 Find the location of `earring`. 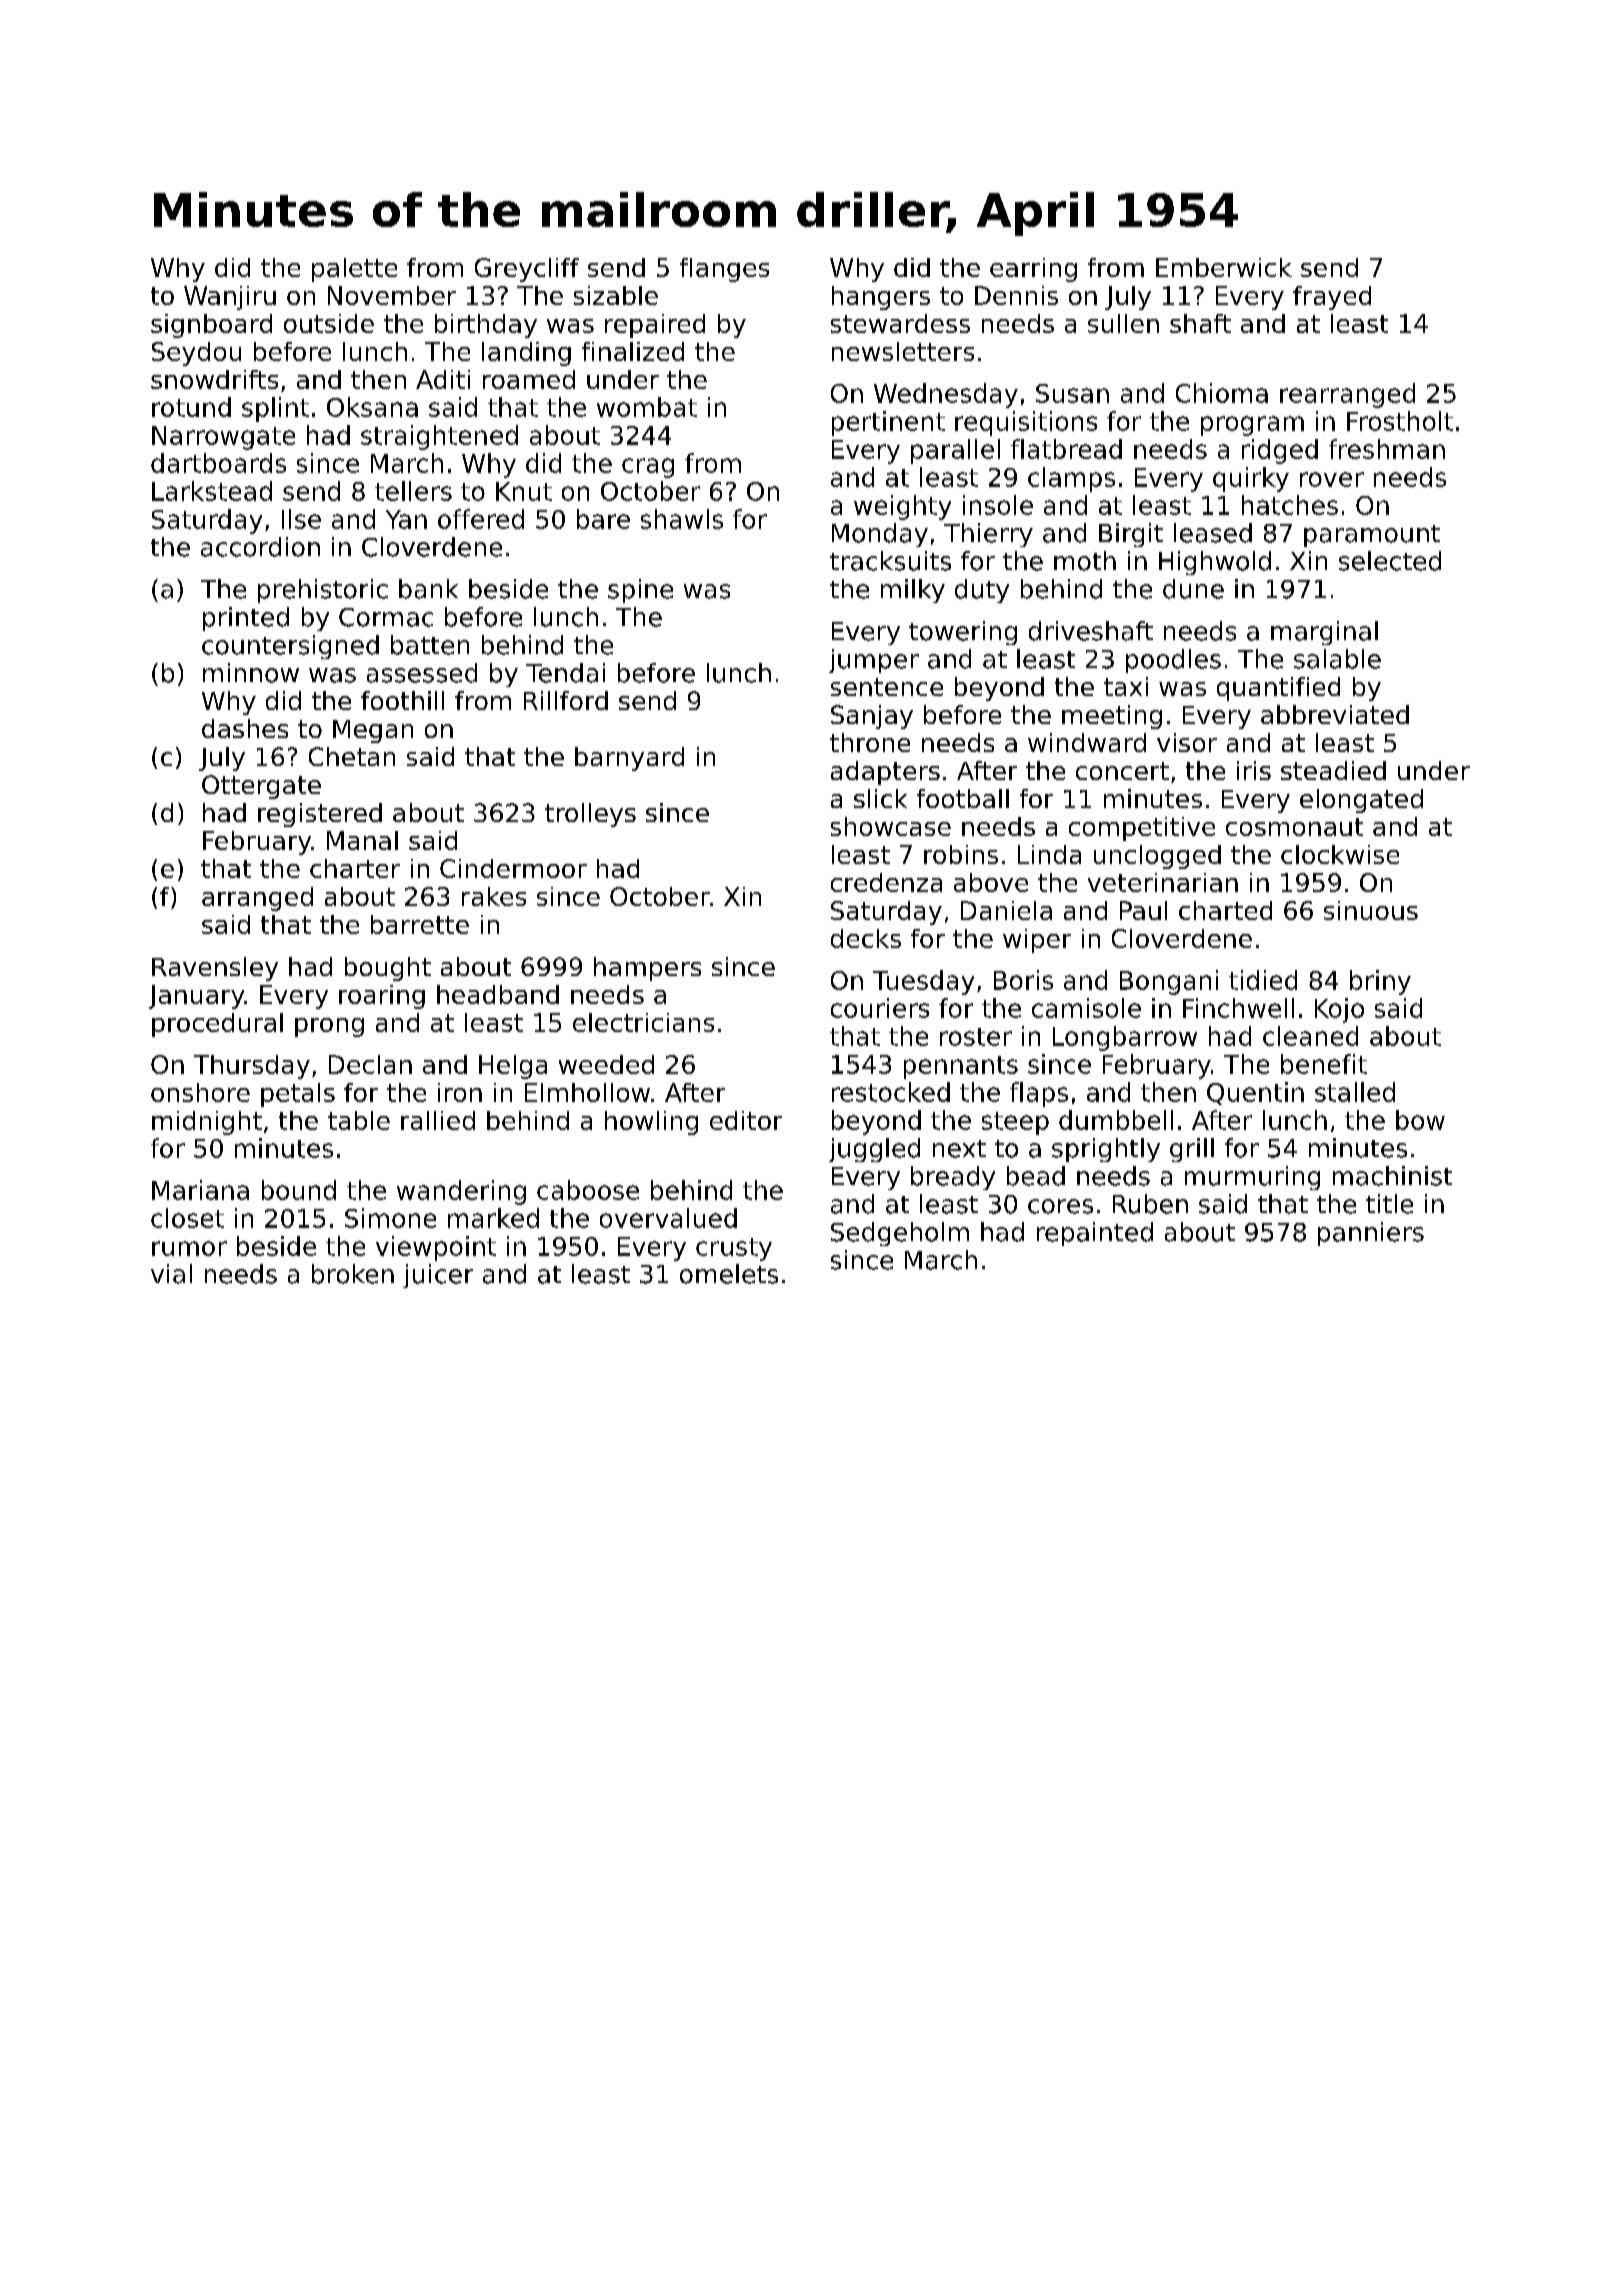

earring is located at coordinates (1033, 270).
